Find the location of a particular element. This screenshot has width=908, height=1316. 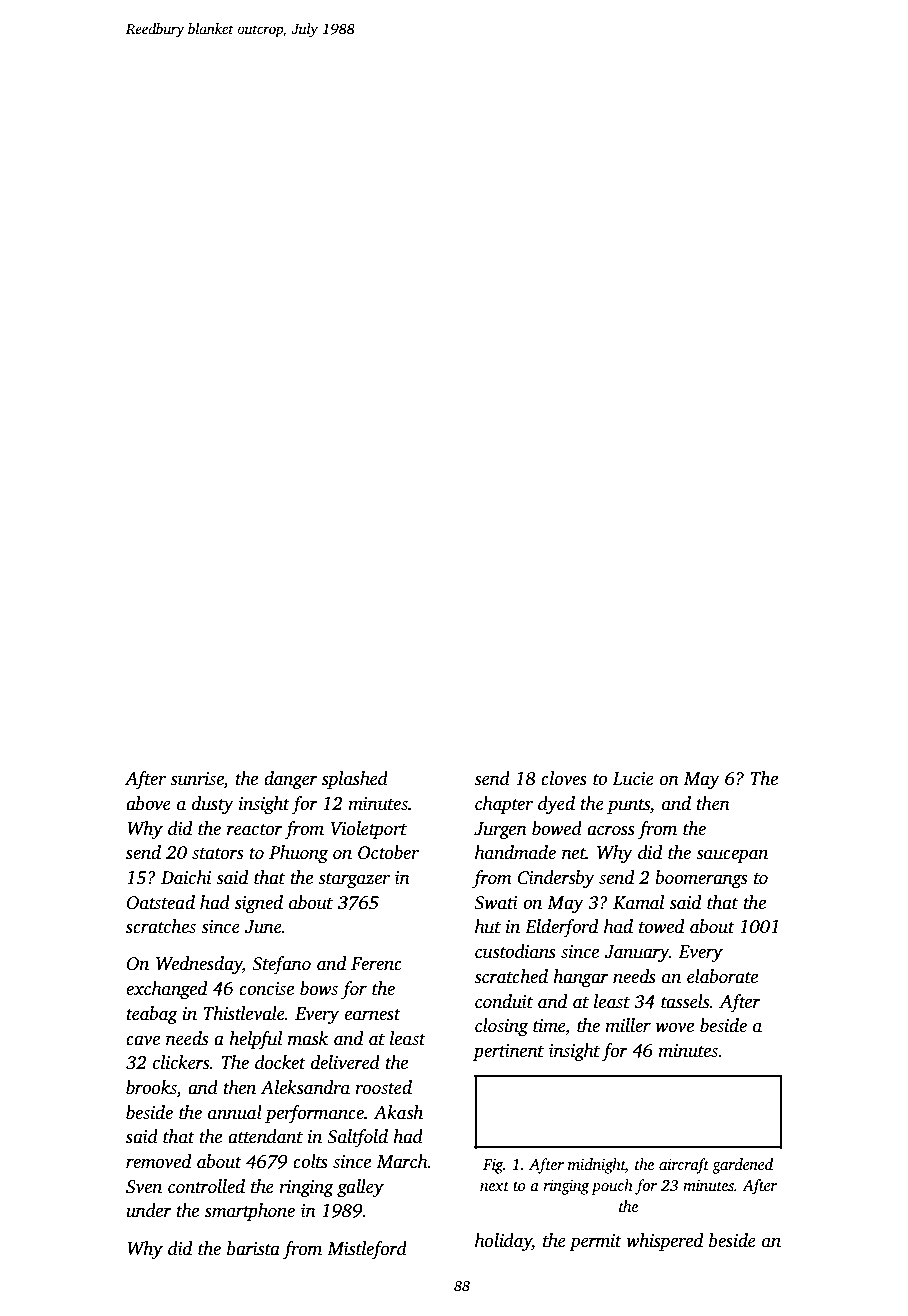

barista is located at coordinates (253, 1248).
